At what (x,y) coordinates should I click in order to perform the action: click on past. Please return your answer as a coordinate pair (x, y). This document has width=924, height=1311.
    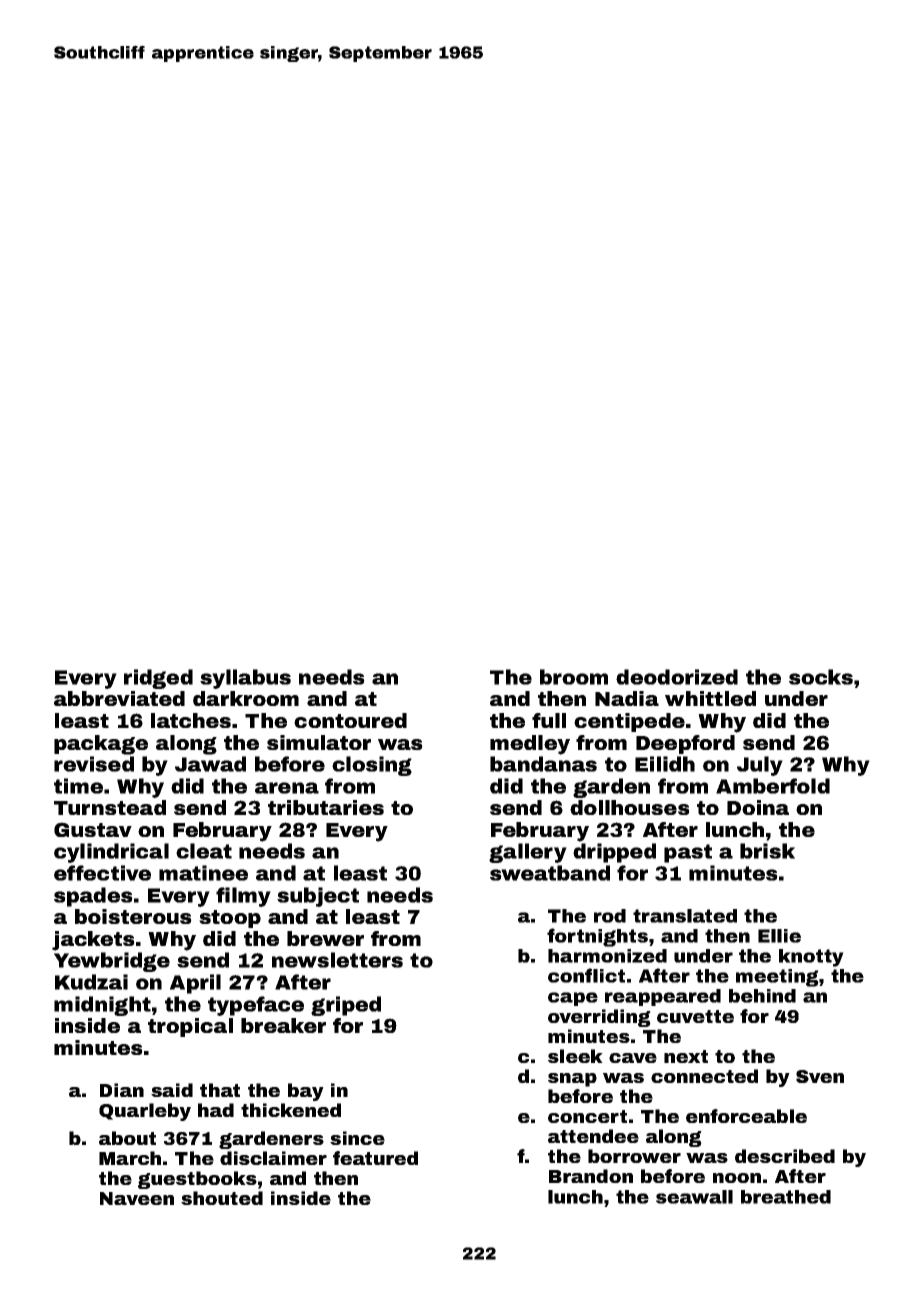
    Looking at the image, I should click on (688, 853).
